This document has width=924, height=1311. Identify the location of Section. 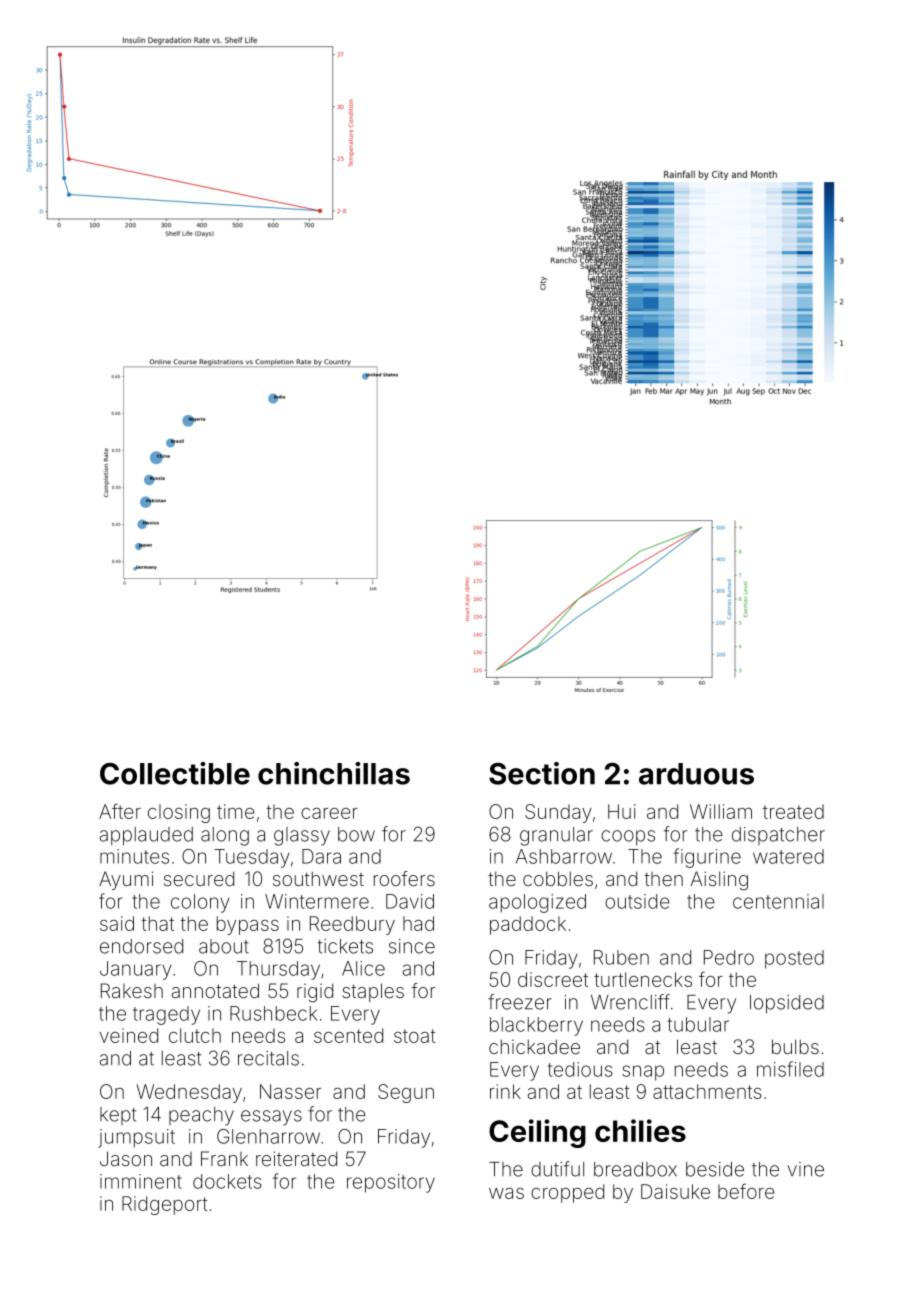
(542, 773).
